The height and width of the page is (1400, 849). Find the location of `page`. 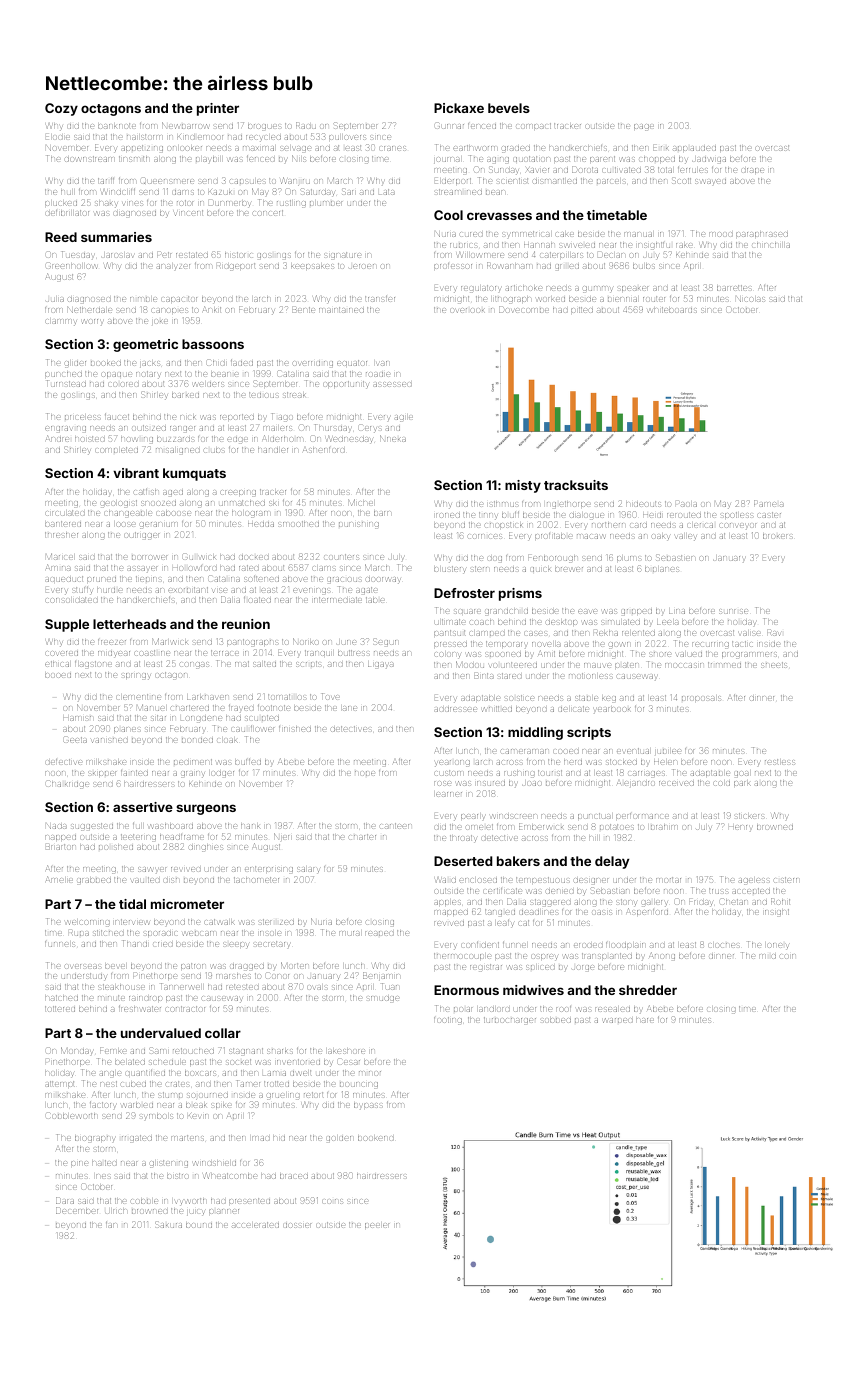

page is located at coordinates (644, 127).
